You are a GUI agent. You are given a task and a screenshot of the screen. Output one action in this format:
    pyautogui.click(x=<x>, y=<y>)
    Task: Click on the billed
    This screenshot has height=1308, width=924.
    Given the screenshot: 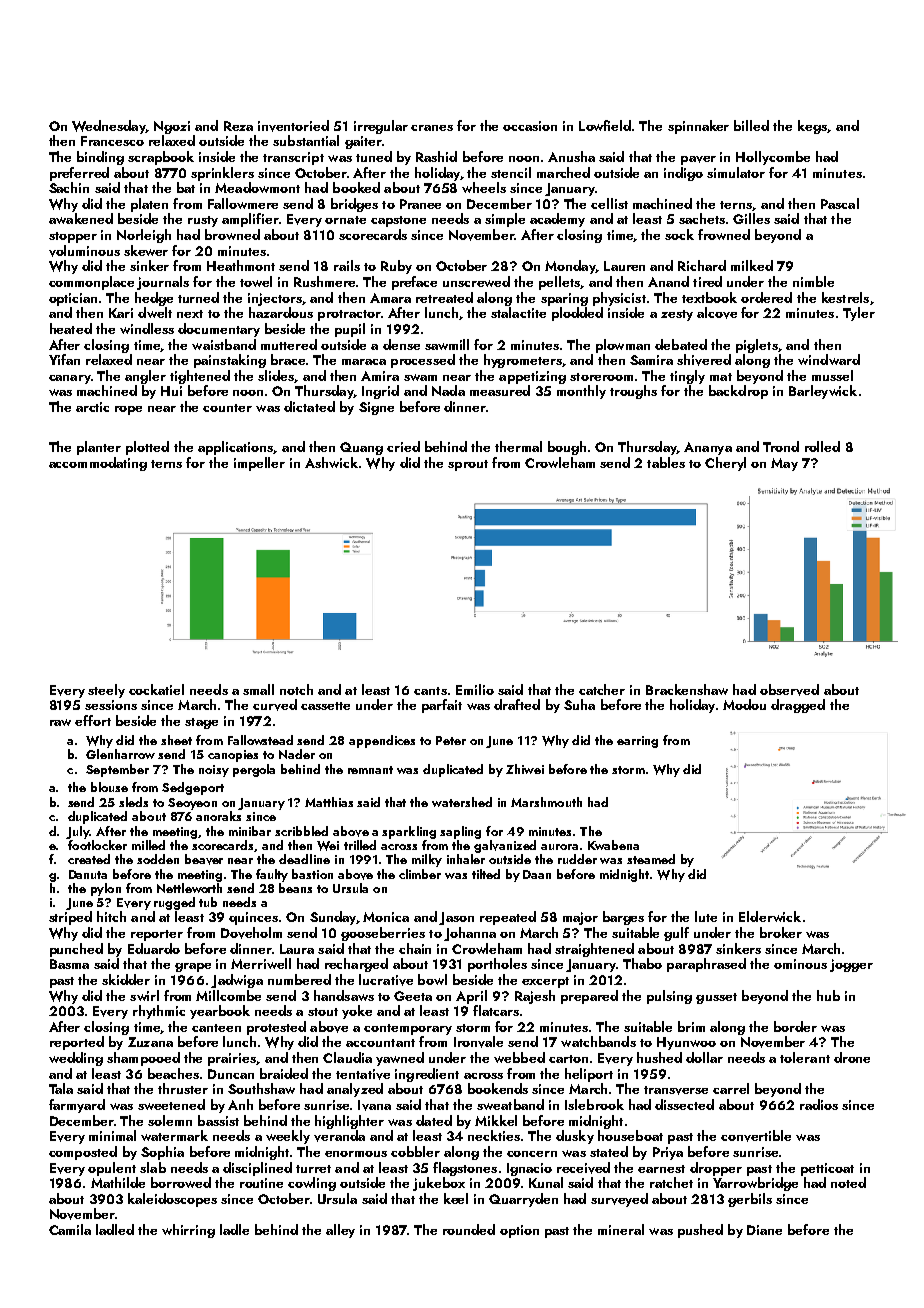 What is the action you would take?
    pyautogui.click(x=751, y=125)
